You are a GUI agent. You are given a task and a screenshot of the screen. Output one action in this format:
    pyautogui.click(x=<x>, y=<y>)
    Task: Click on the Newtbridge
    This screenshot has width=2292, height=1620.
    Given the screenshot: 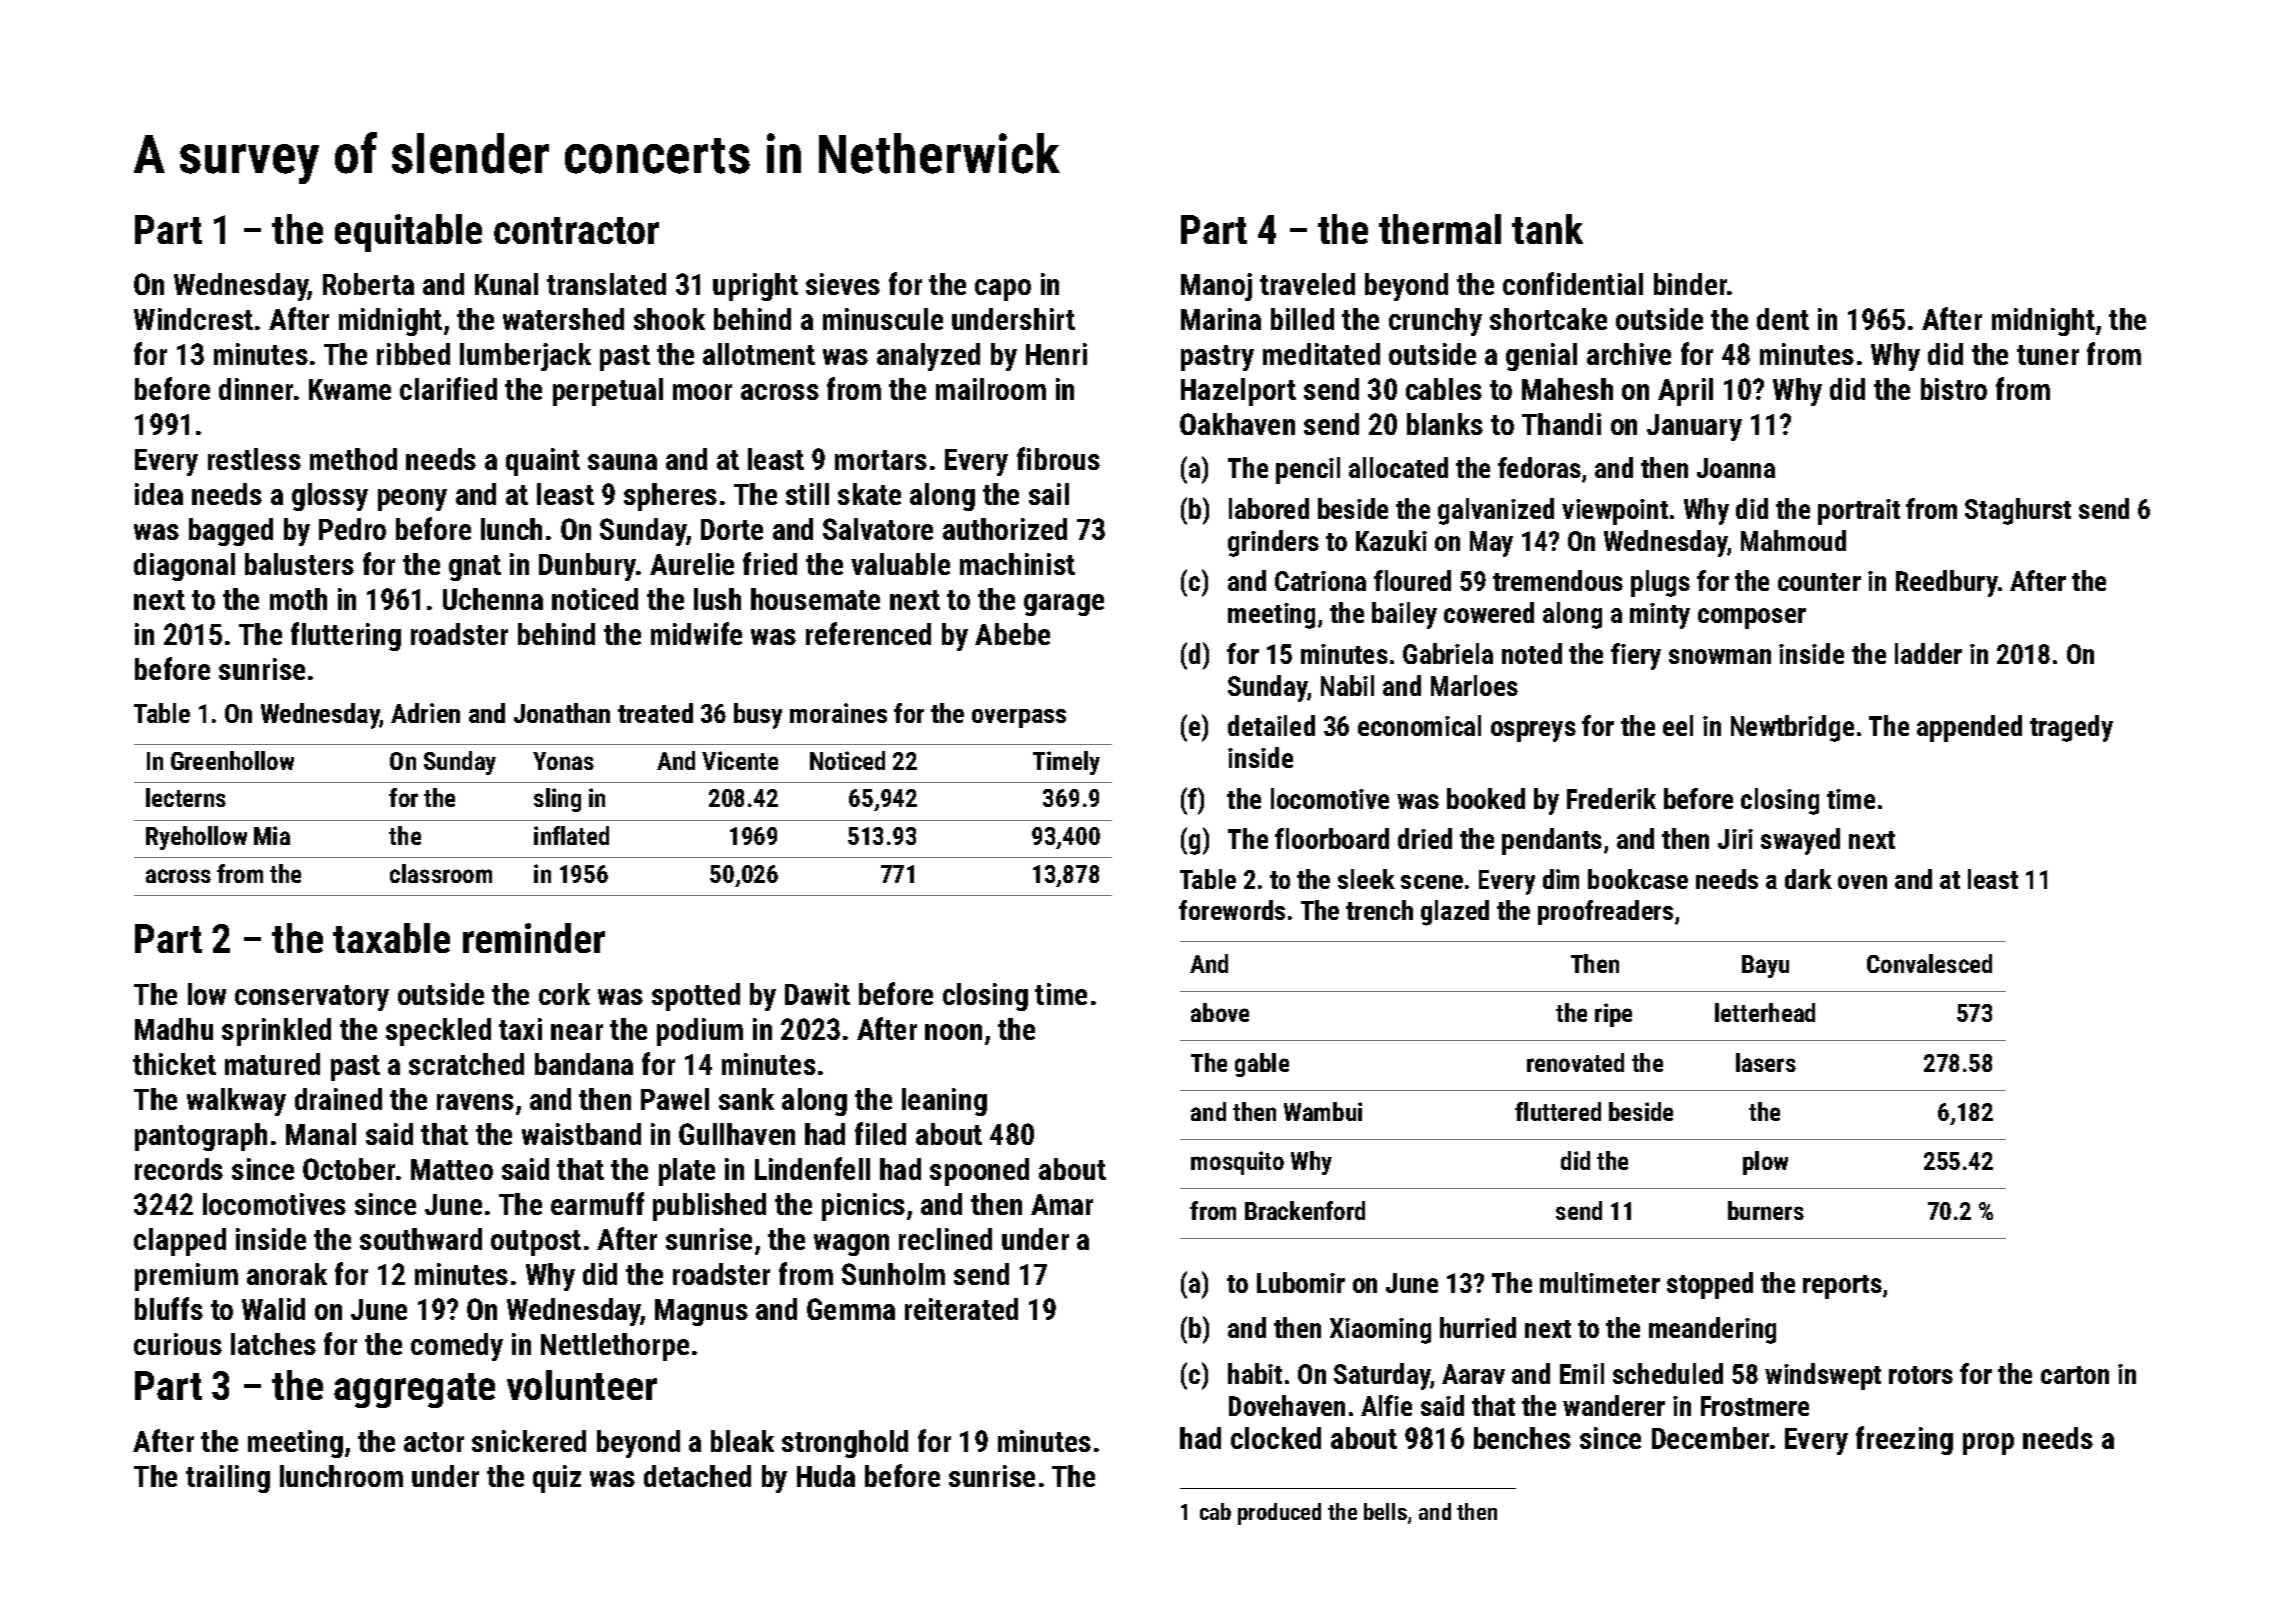 What is the action you would take?
    pyautogui.click(x=1792, y=728)
